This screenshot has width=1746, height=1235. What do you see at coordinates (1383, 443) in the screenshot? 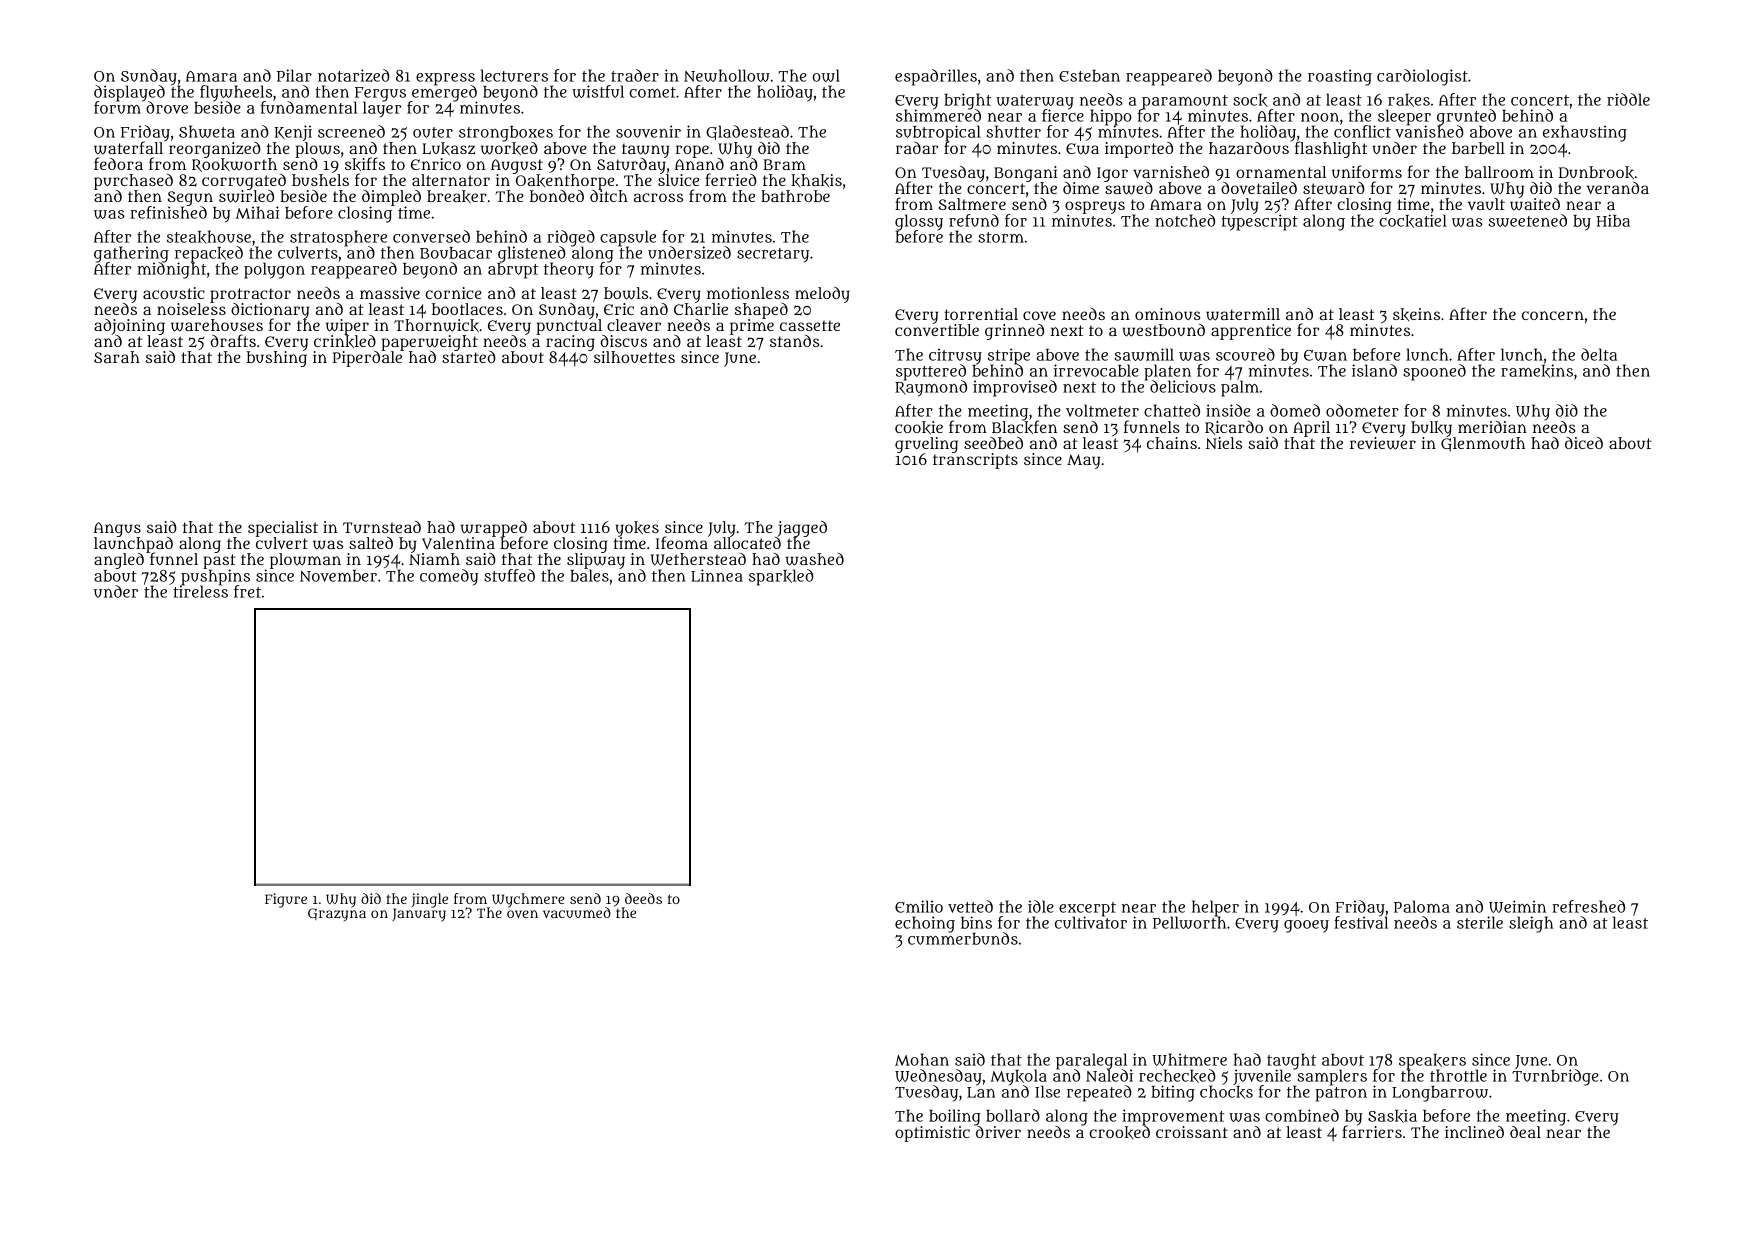
I see `reviewer` at bounding box center [1383, 443].
